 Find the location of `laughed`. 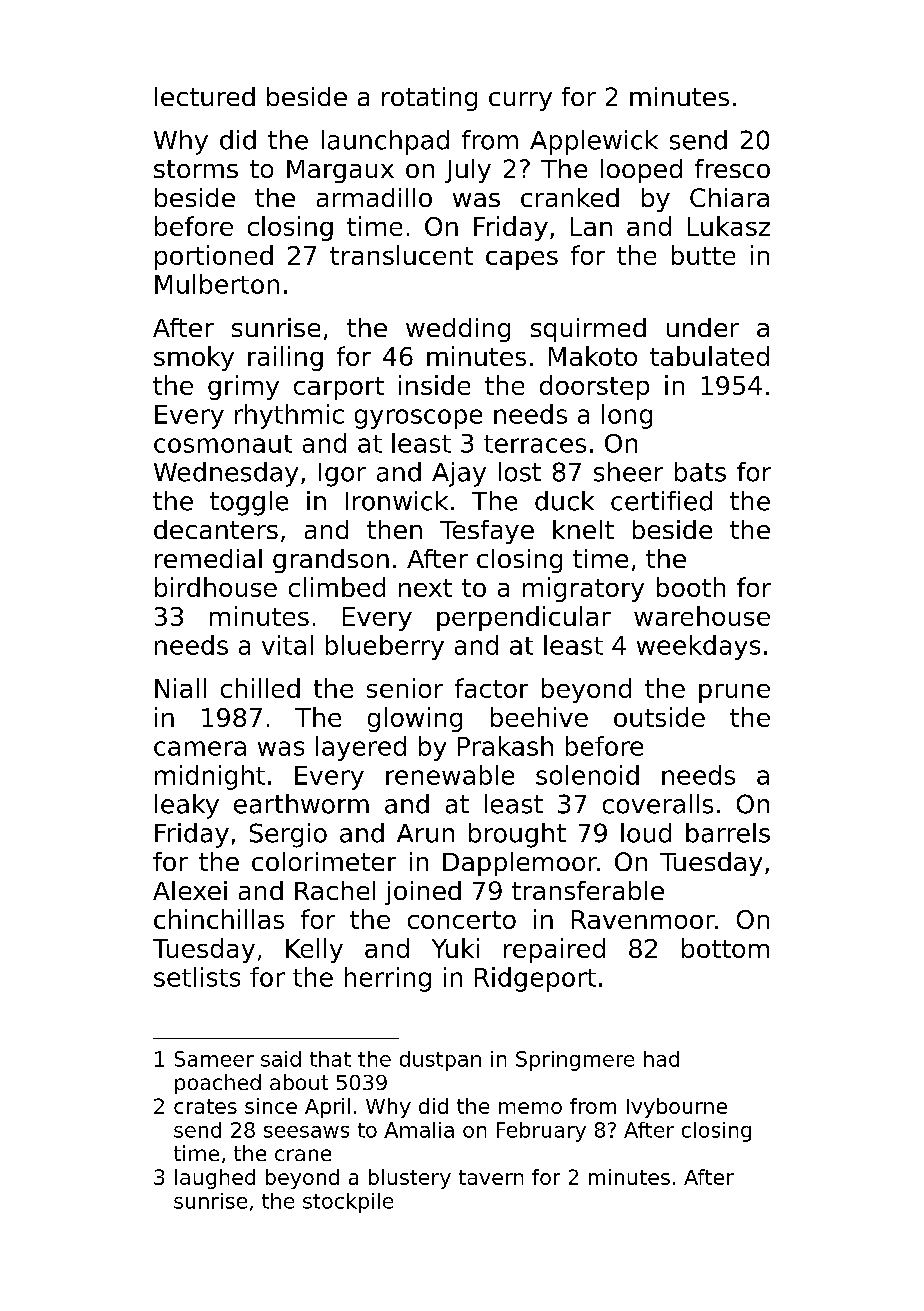

laughed is located at coordinates (215, 1179).
